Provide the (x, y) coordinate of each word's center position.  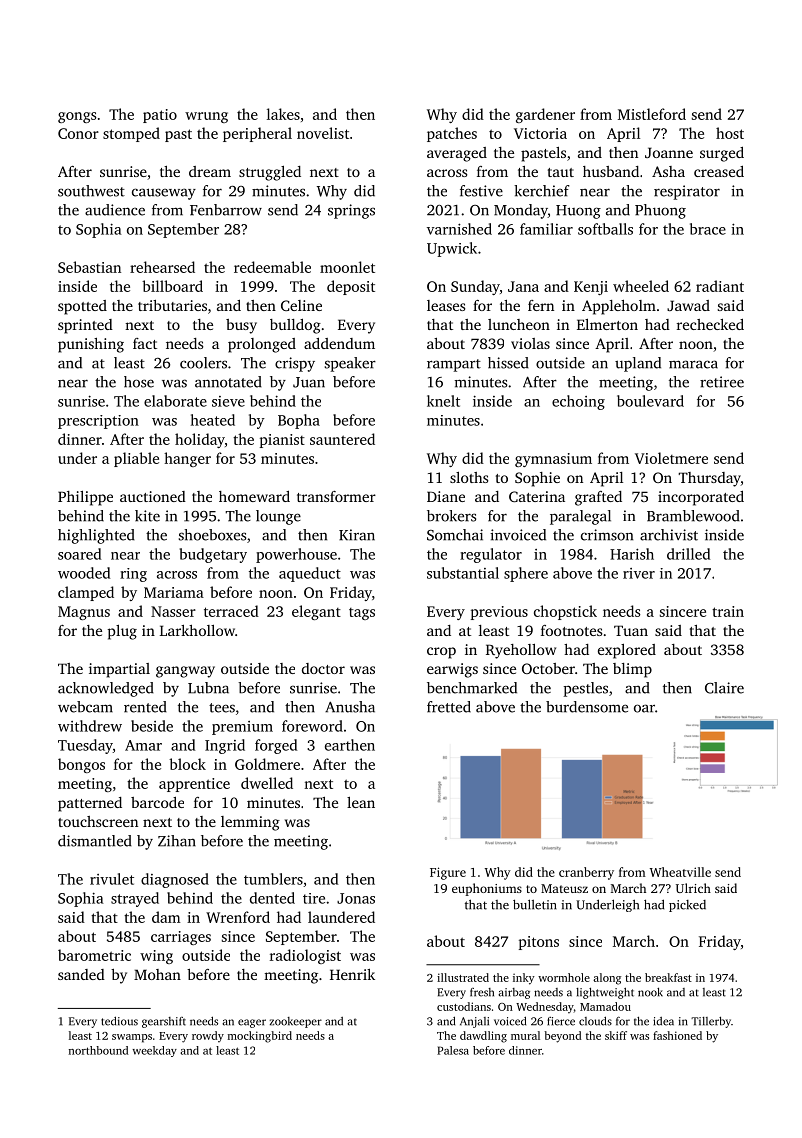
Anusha (350, 707)
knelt (443, 401)
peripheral (257, 134)
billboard (172, 286)
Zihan (177, 841)
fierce (561, 1021)
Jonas (356, 898)
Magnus (84, 613)
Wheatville (680, 872)
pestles (586, 689)
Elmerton (607, 324)
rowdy (208, 1037)
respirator (687, 192)
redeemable (272, 267)
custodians (464, 1006)
